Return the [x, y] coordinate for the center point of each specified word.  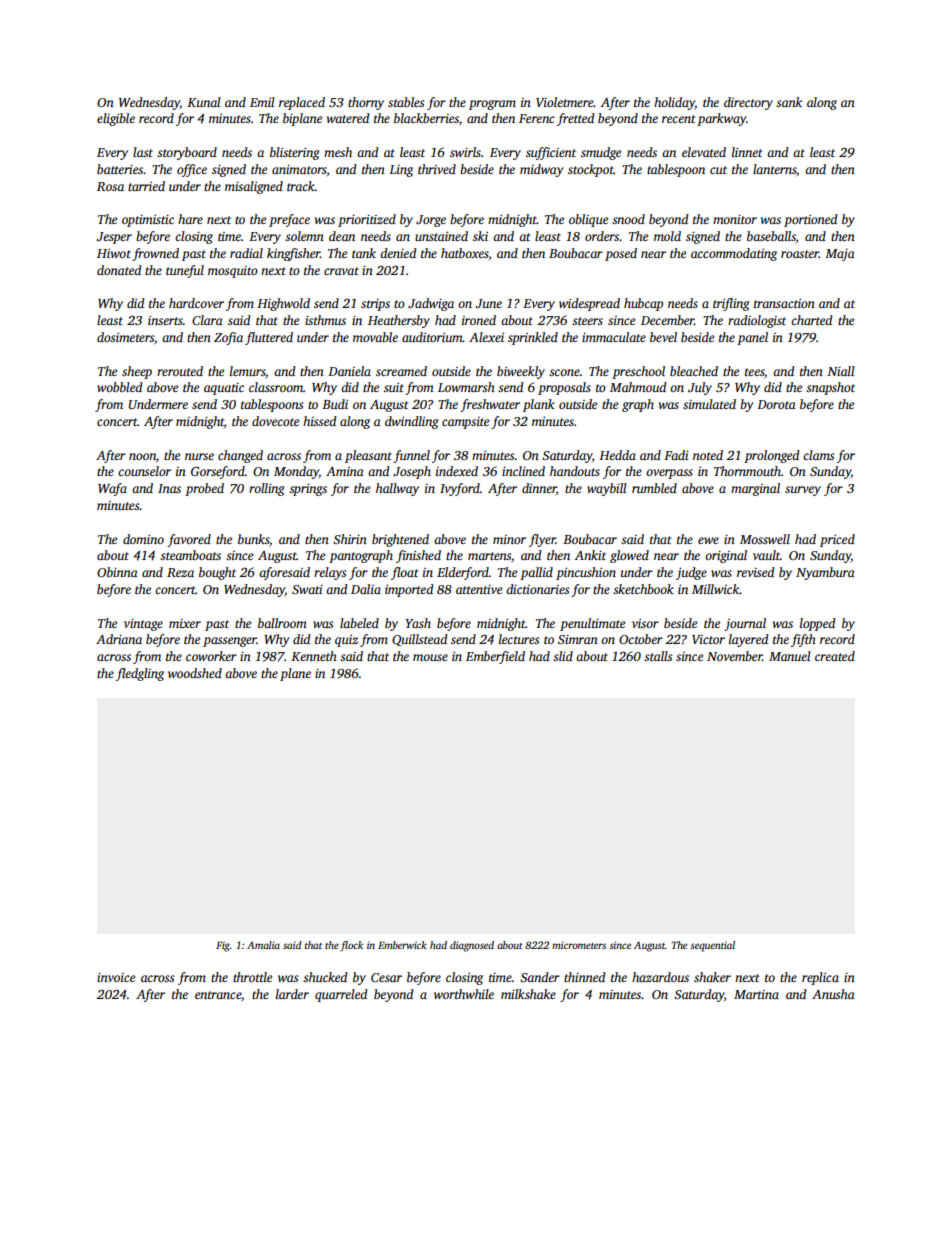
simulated [709, 404]
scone [564, 372]
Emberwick [402, 945]
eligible [116, 119]
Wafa [112, 489]
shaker [712, 977]
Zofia [228, 338]
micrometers [579, 945]
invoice [116, 977]
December [667, 320]
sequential [712, 946]
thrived [437, 169]
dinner [539, 489]
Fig [223, 946]
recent [679, 119]
